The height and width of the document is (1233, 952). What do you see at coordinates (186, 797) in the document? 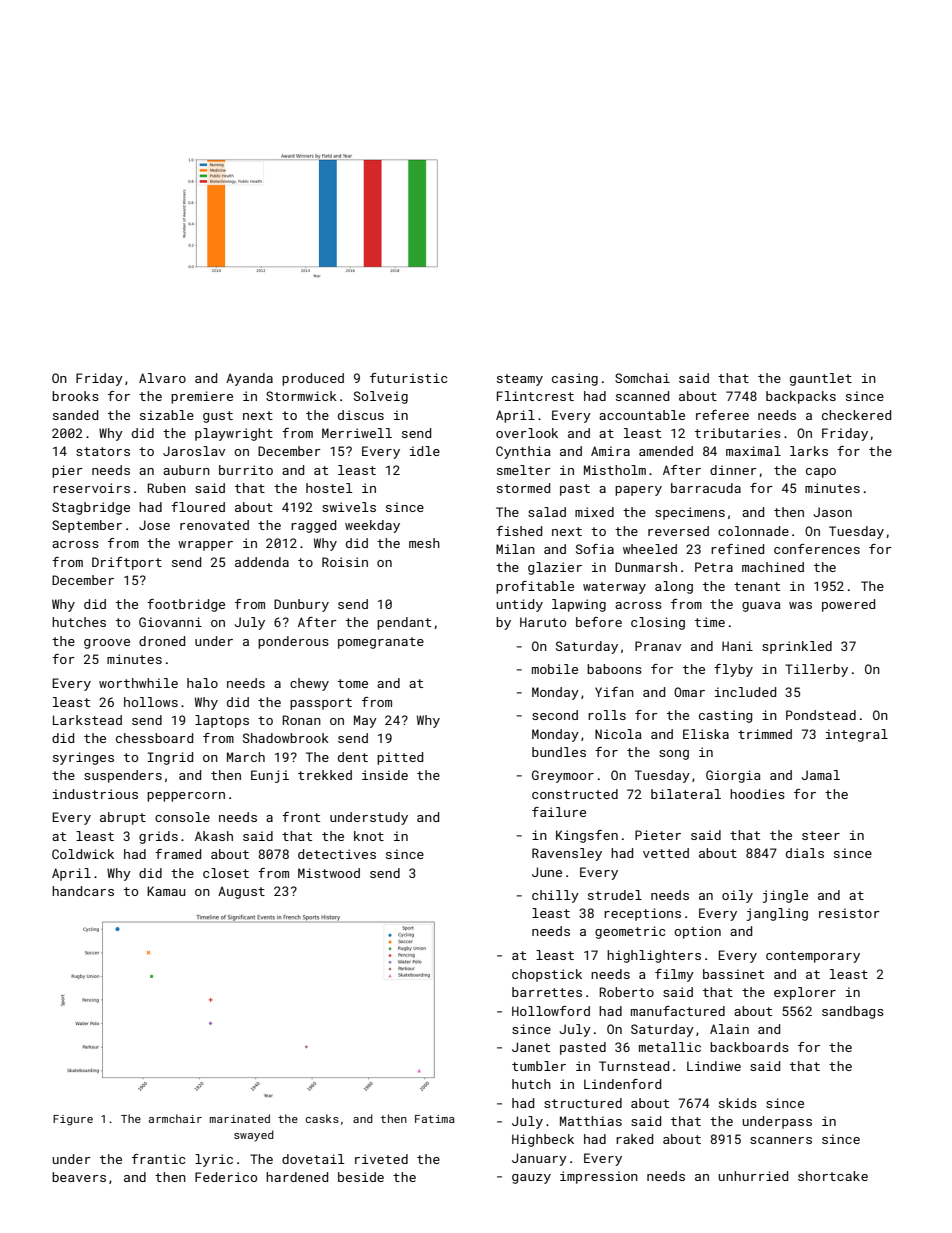
I see `peppercorn` at bounding box center [186, 797].
